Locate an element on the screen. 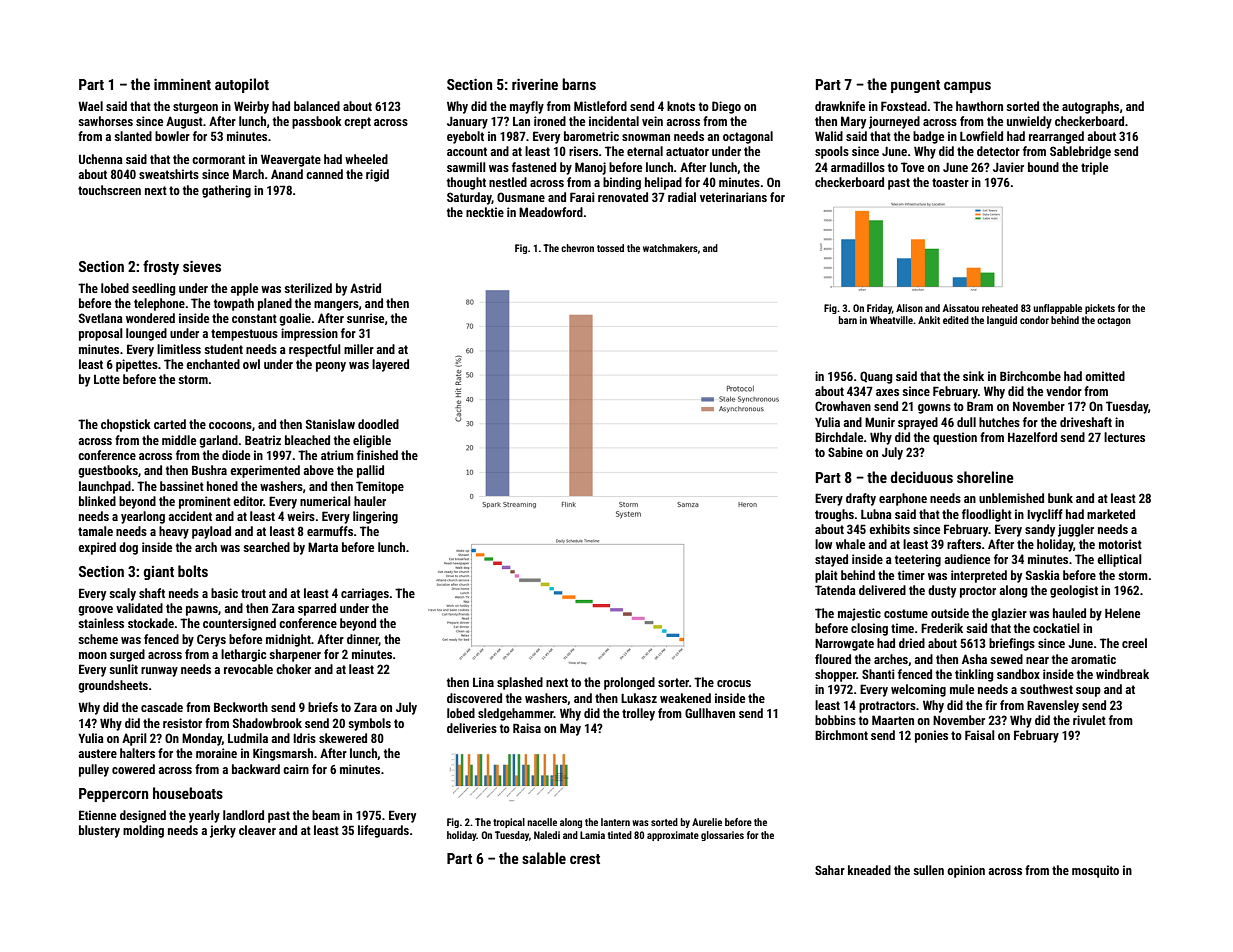  Quang is located at coordinates (876, 377).
